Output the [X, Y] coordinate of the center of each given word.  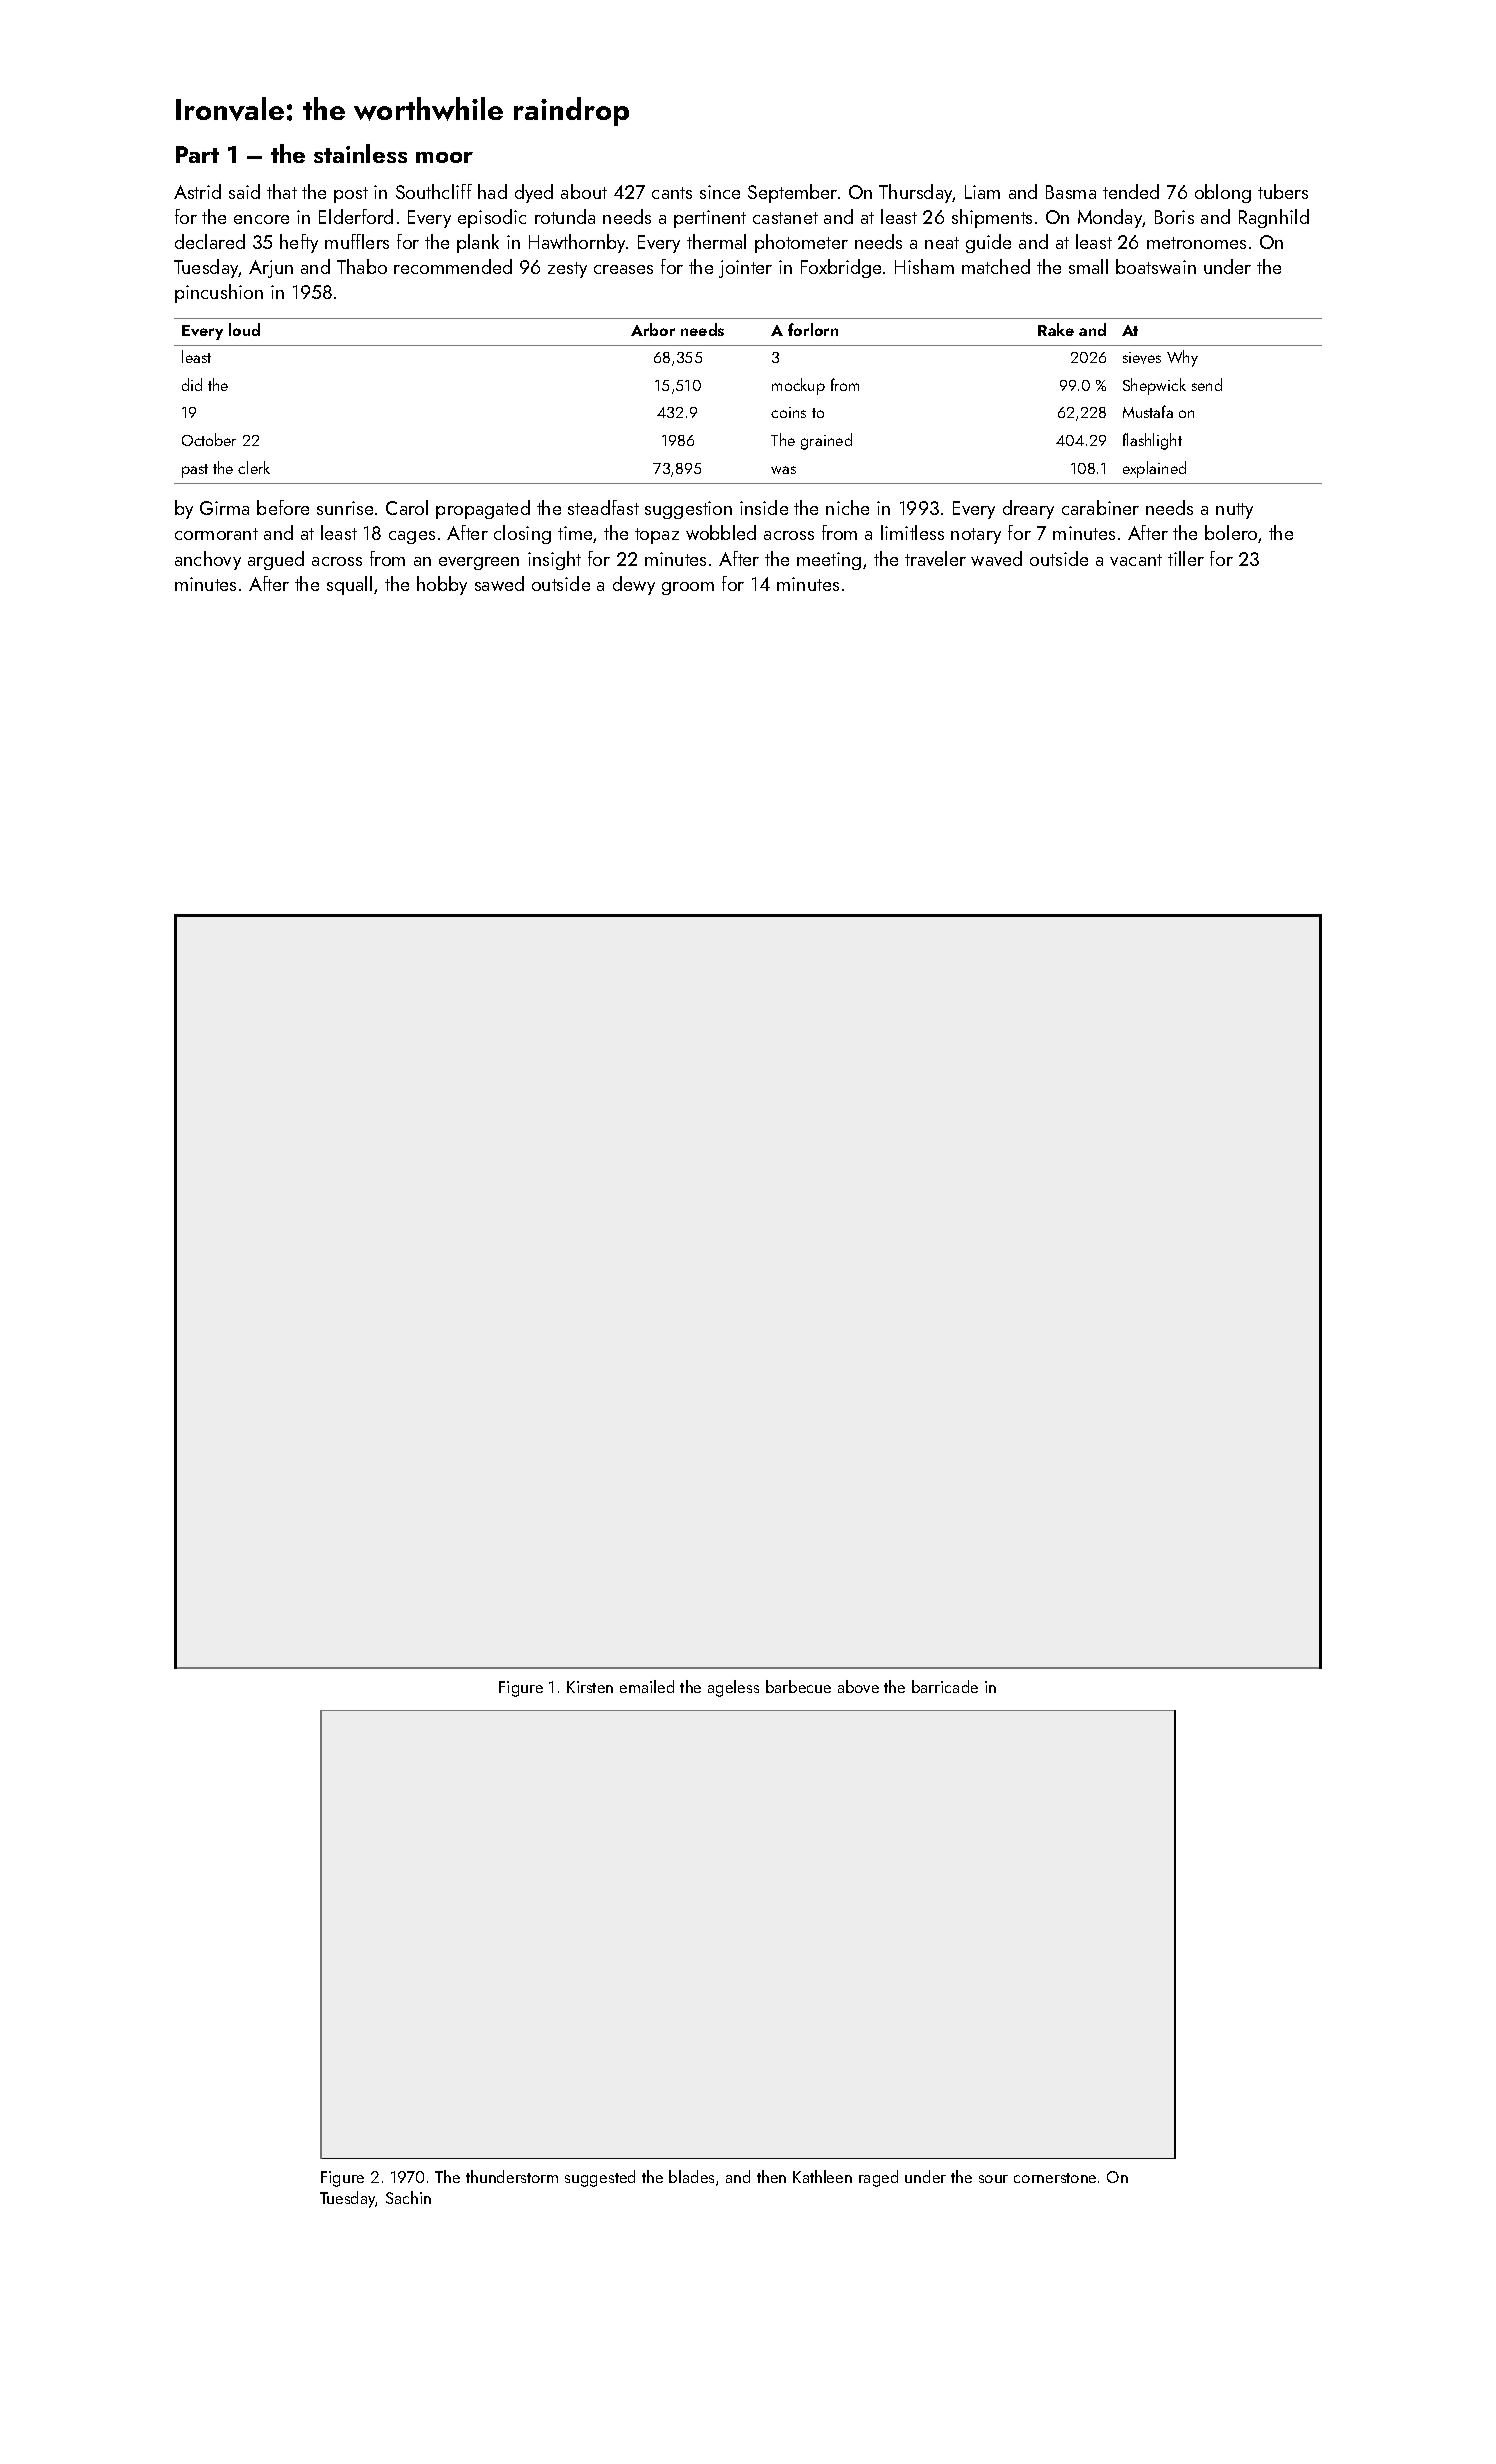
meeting [829, 561]
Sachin [408, 2197]
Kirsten [590, 1687]
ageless [733, 1688]
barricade [945, 1686]
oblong [1223, 193]
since [720, 192]
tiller [1186, 558]
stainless [360, 153]
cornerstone [1055, 2178]
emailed [647, 1686]
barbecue [798, 1686]
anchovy [208, 560]
